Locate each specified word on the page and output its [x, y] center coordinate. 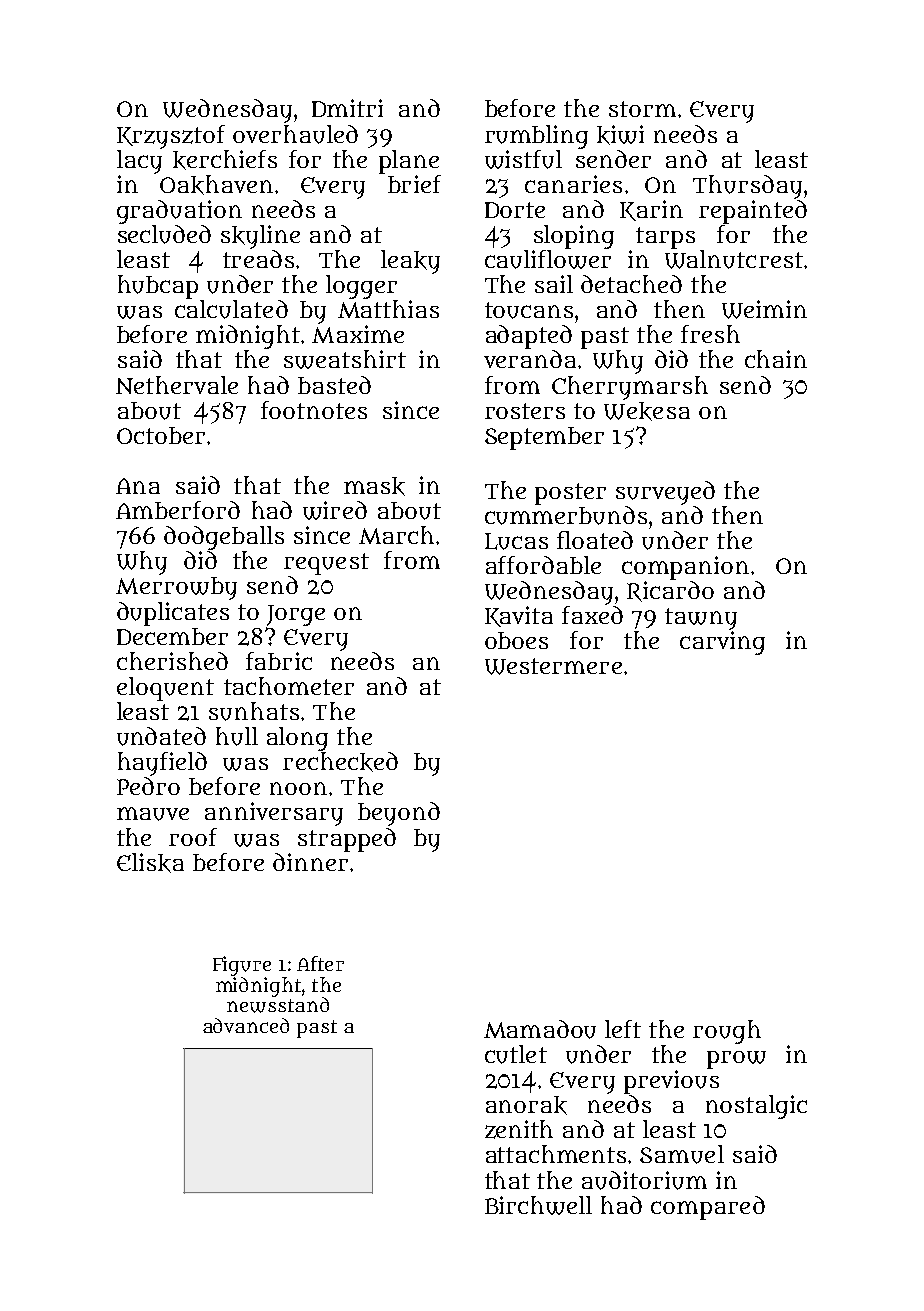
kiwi [620, 135]
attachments [556, 1154]
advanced [246, 1025]
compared [708, 1208]
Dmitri [347, 108]
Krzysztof [171, 137]
